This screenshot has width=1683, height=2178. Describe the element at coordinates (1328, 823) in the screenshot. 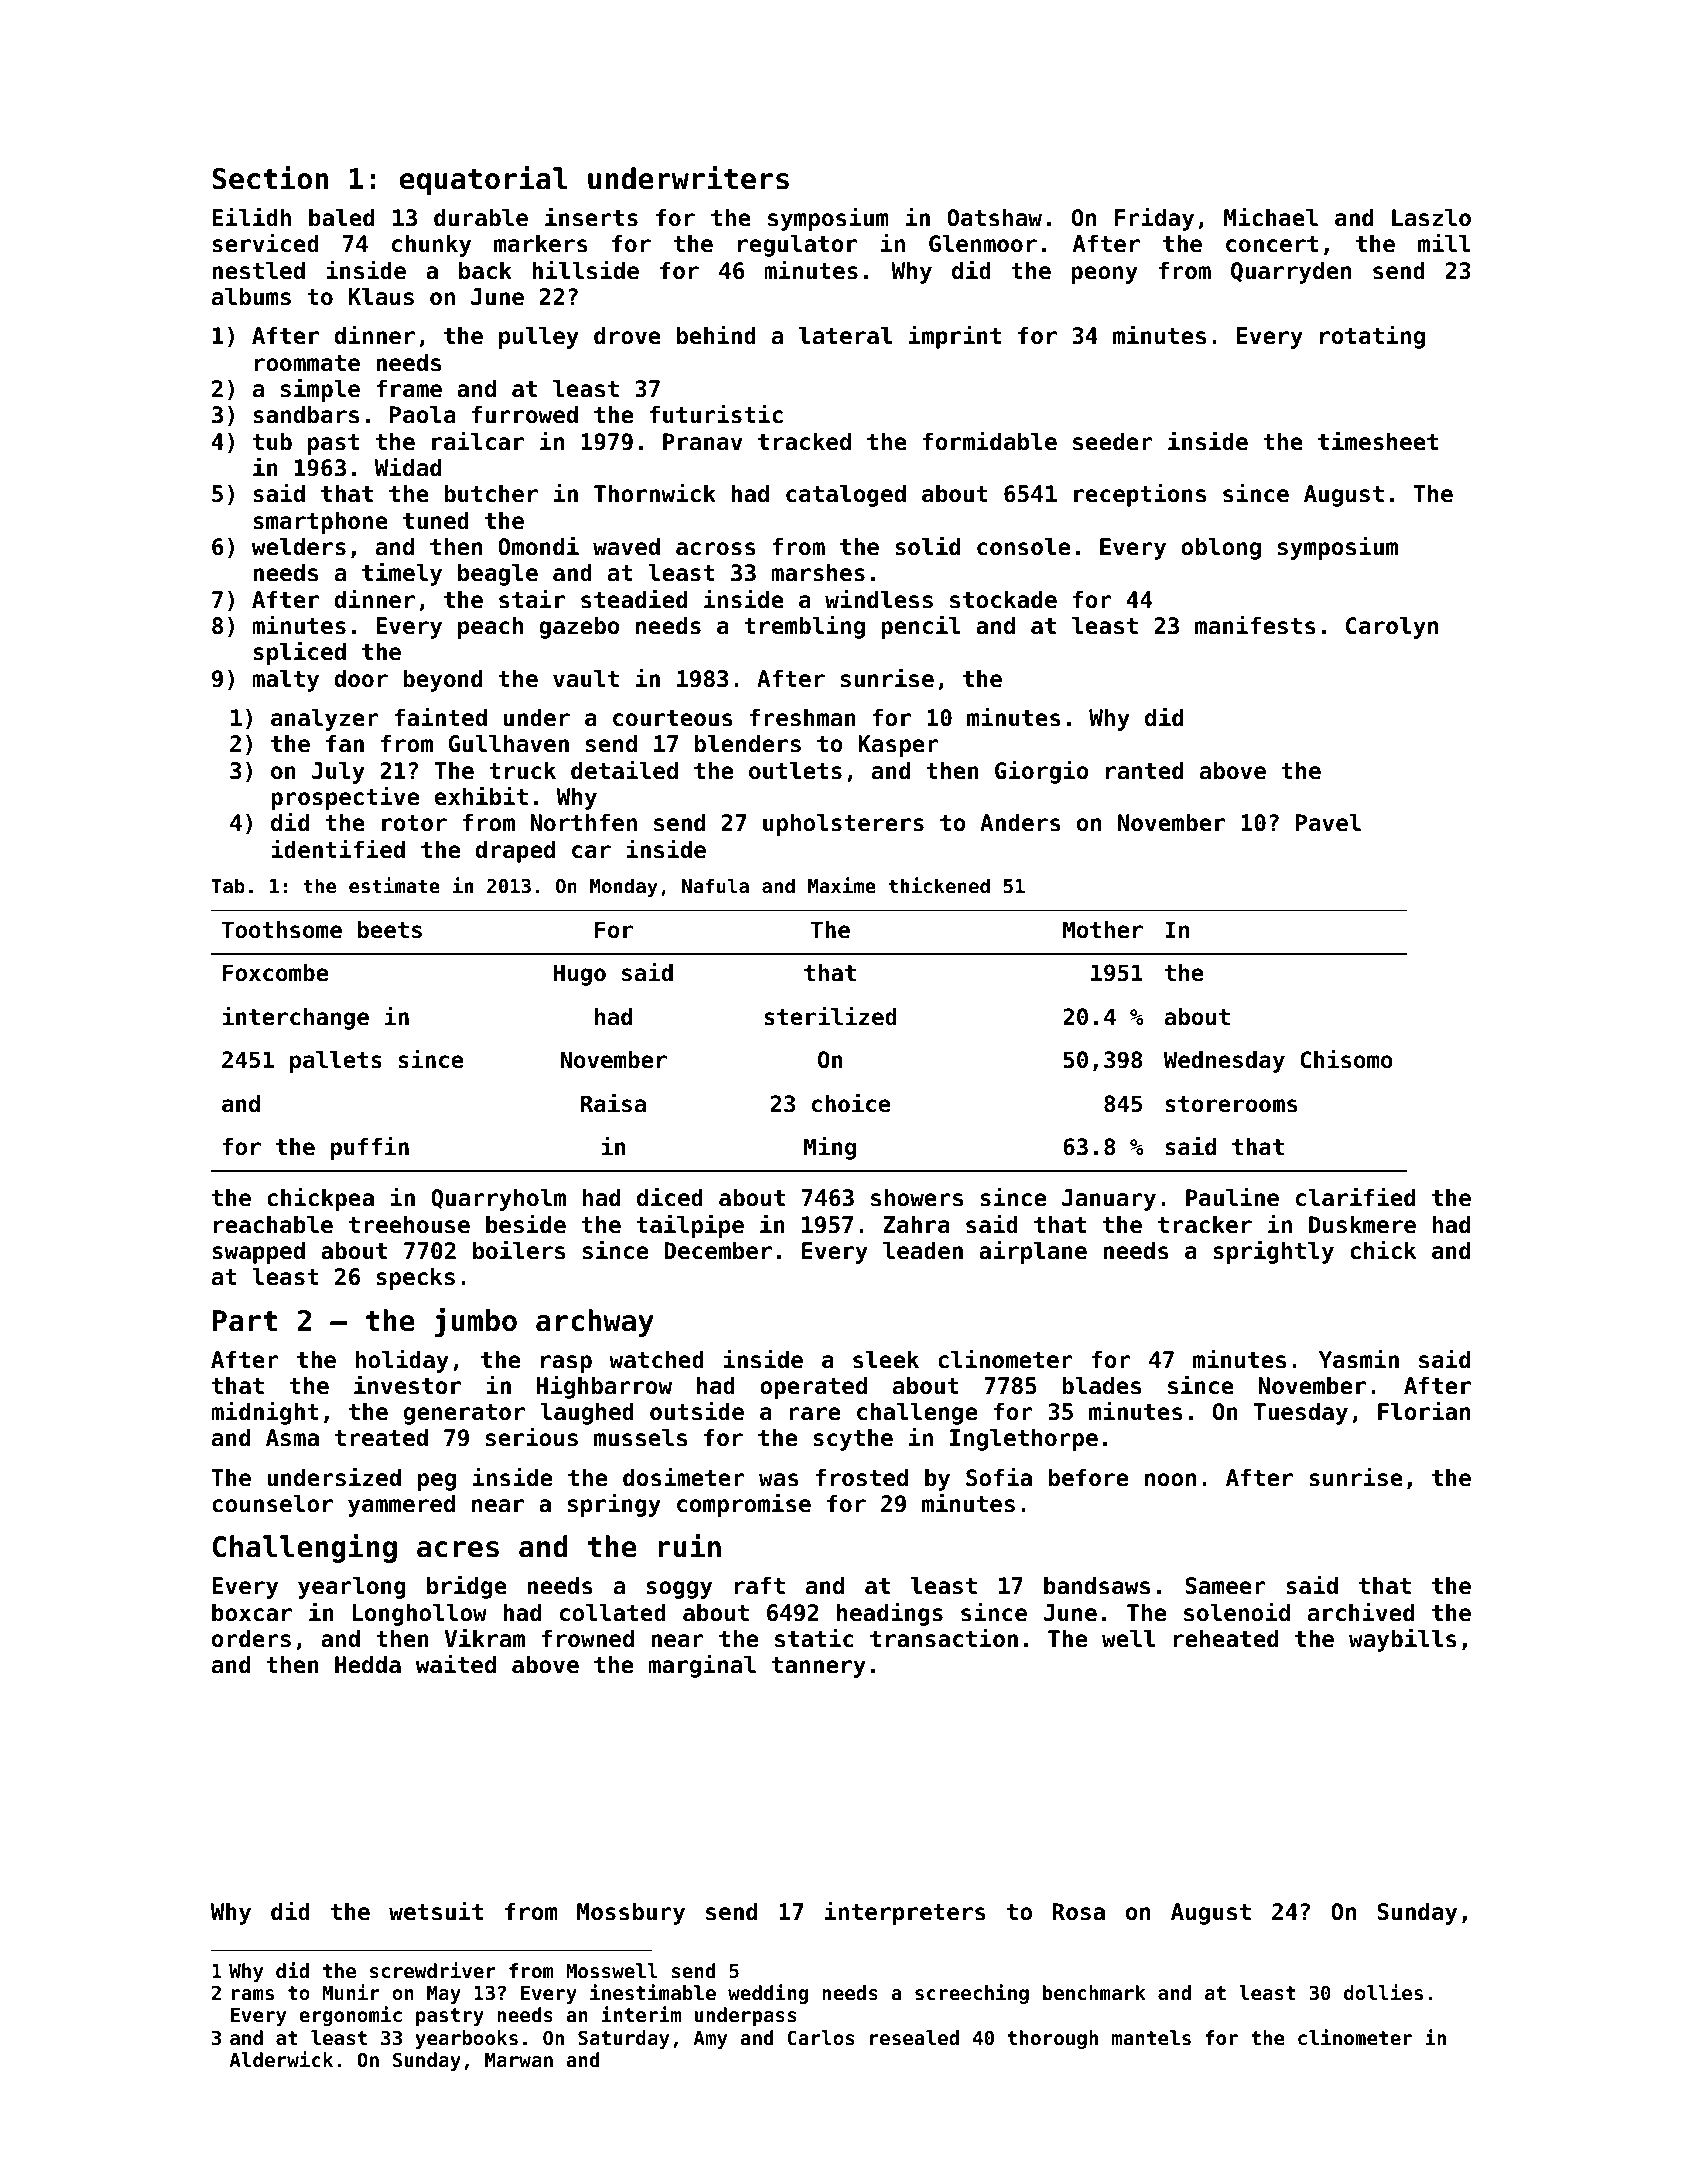

I see `Pavel` at that location.
